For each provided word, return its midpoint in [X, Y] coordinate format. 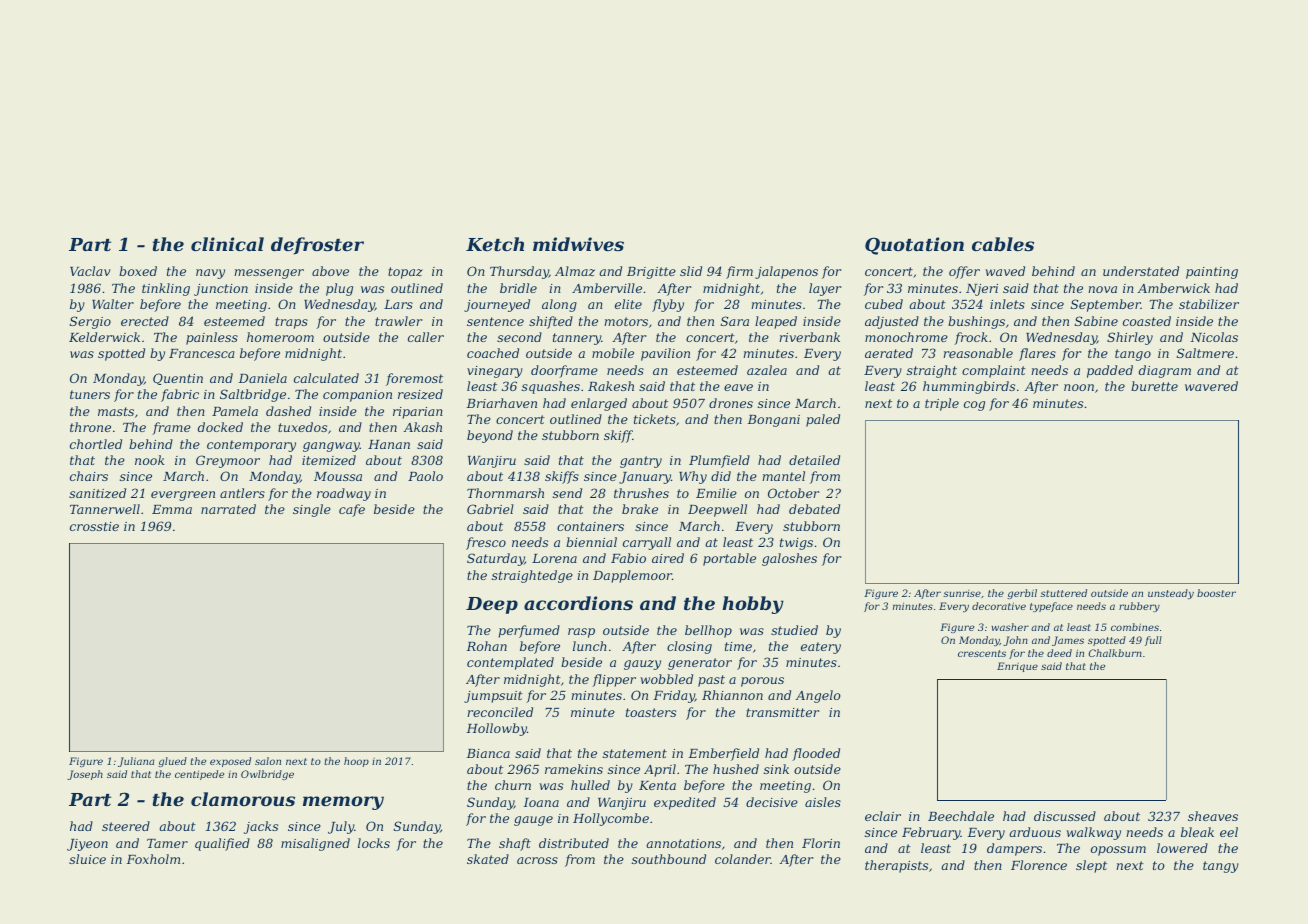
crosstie [94, 526]
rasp [581, 633]
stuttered [1063, 593]
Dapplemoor [632, 576]
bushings [976, 322]
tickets [655, 419]
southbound [669, 859]
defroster [317, 246]
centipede [199, 775]
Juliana [136, 762]
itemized [329, 460]
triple [942, 404]
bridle [518, 288]
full [1153, 641]
